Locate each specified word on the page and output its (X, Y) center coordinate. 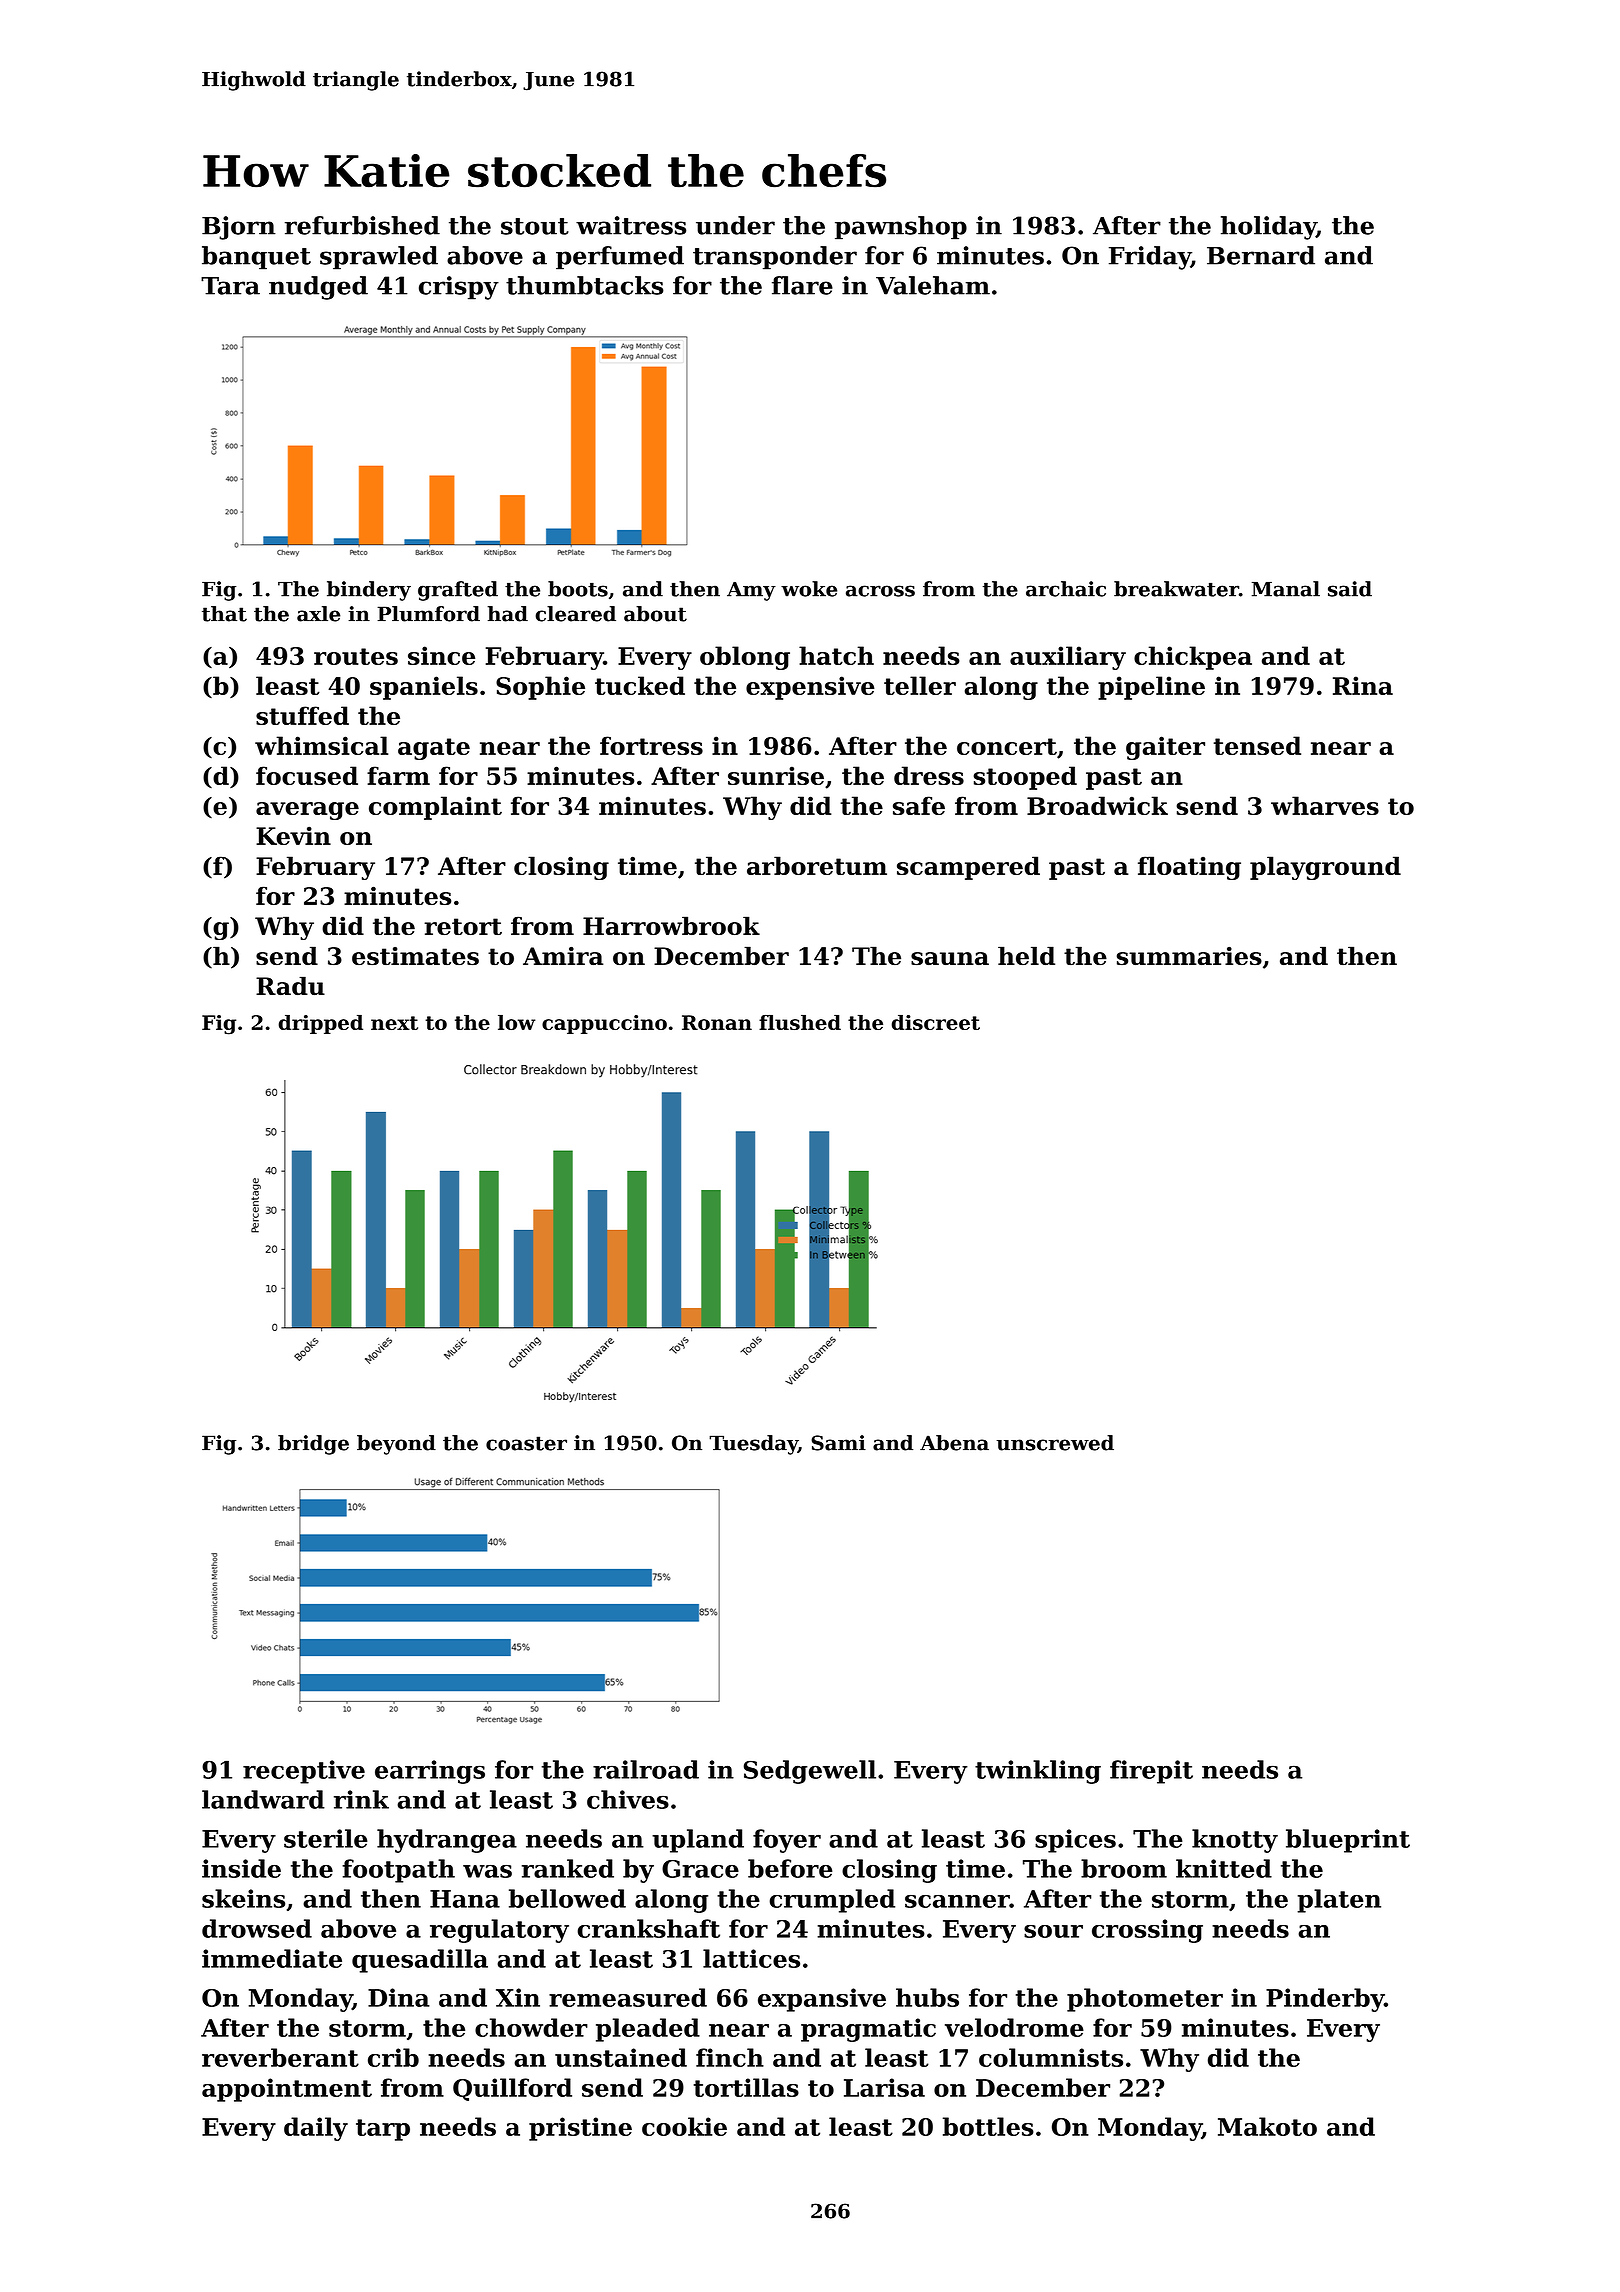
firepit (1151, 1772)
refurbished (362, 225)
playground (1325, 868)
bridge (313, 1445)
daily (316, 2129)
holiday (1268, 228)
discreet (935, 1022)
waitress (631, 225)
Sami (838, 1443)
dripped (320, 1024)
